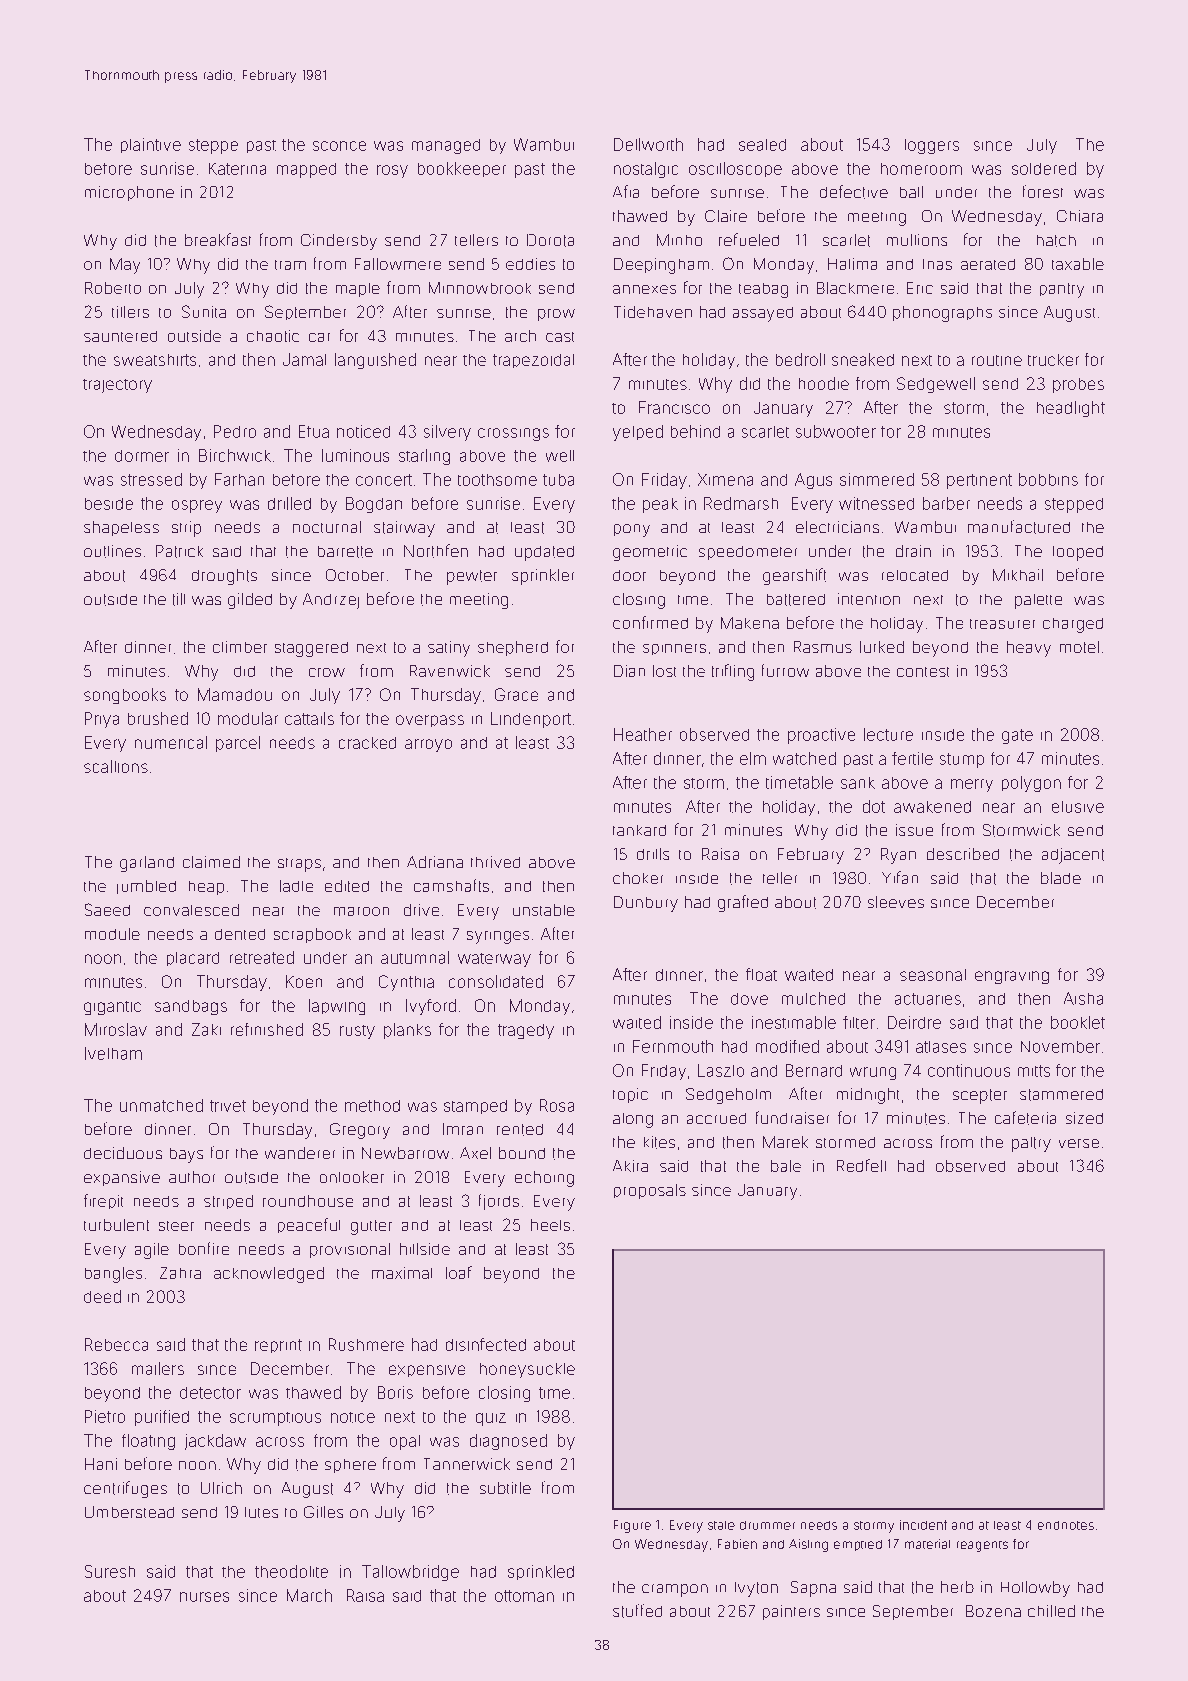 This screenshot has width=1188, height=1681. I want to click on drills, so click(653, 854).
